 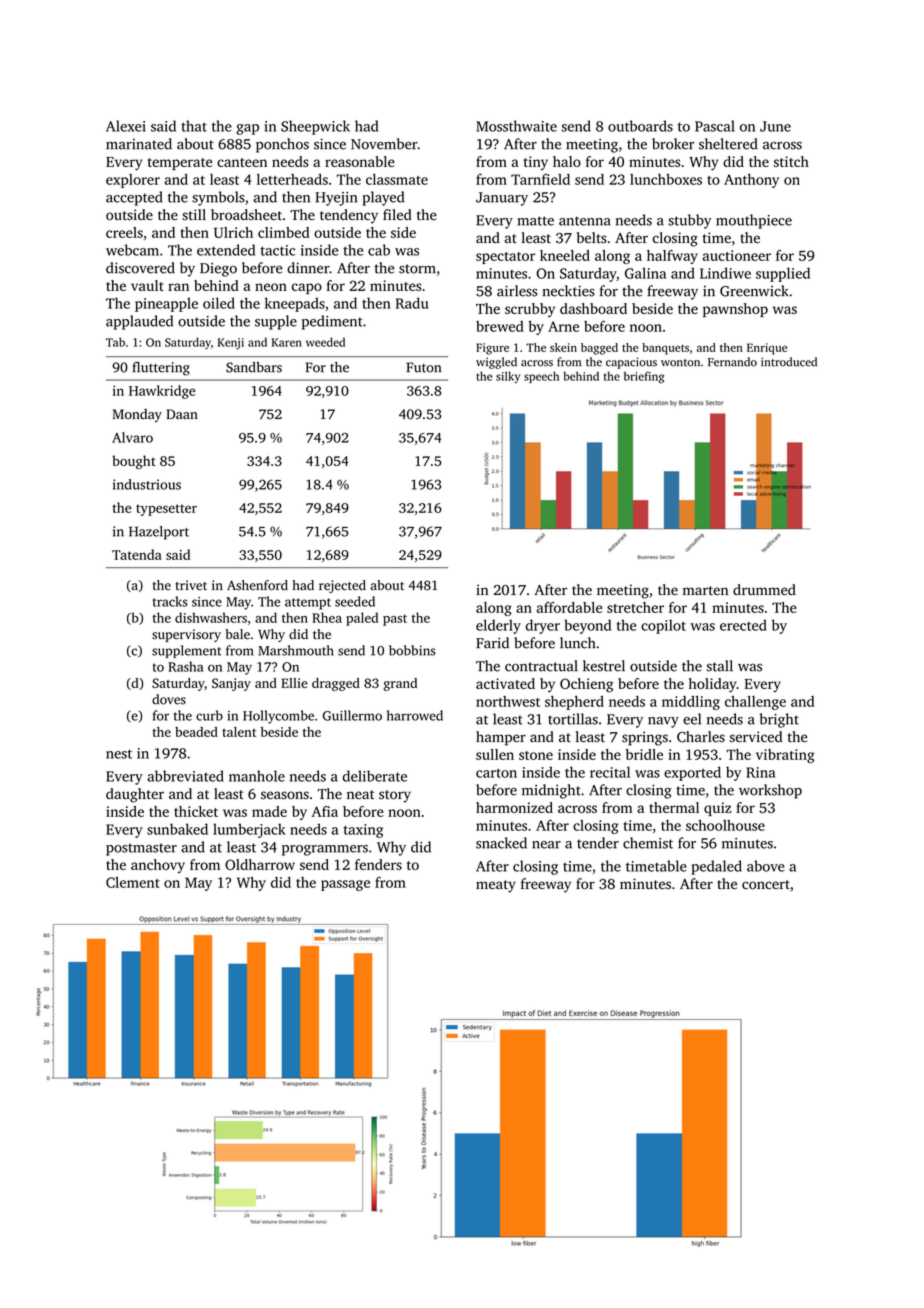 What do you see at coordinates (231, 344) in the screenshot?
I see `Kenji` at bounding box center [231, 344].
